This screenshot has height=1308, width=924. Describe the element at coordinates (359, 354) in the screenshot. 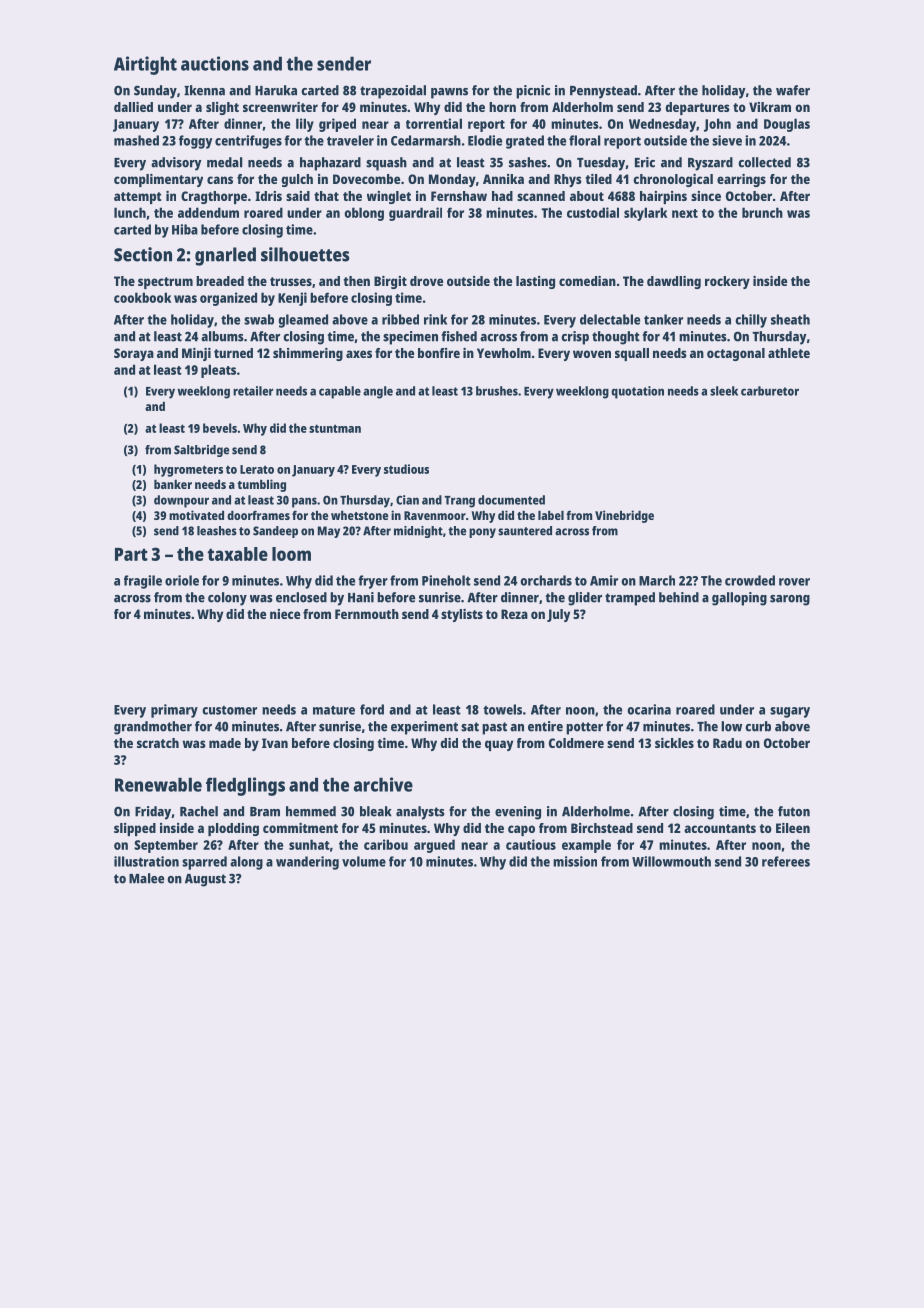

I see `axes` at that location.
